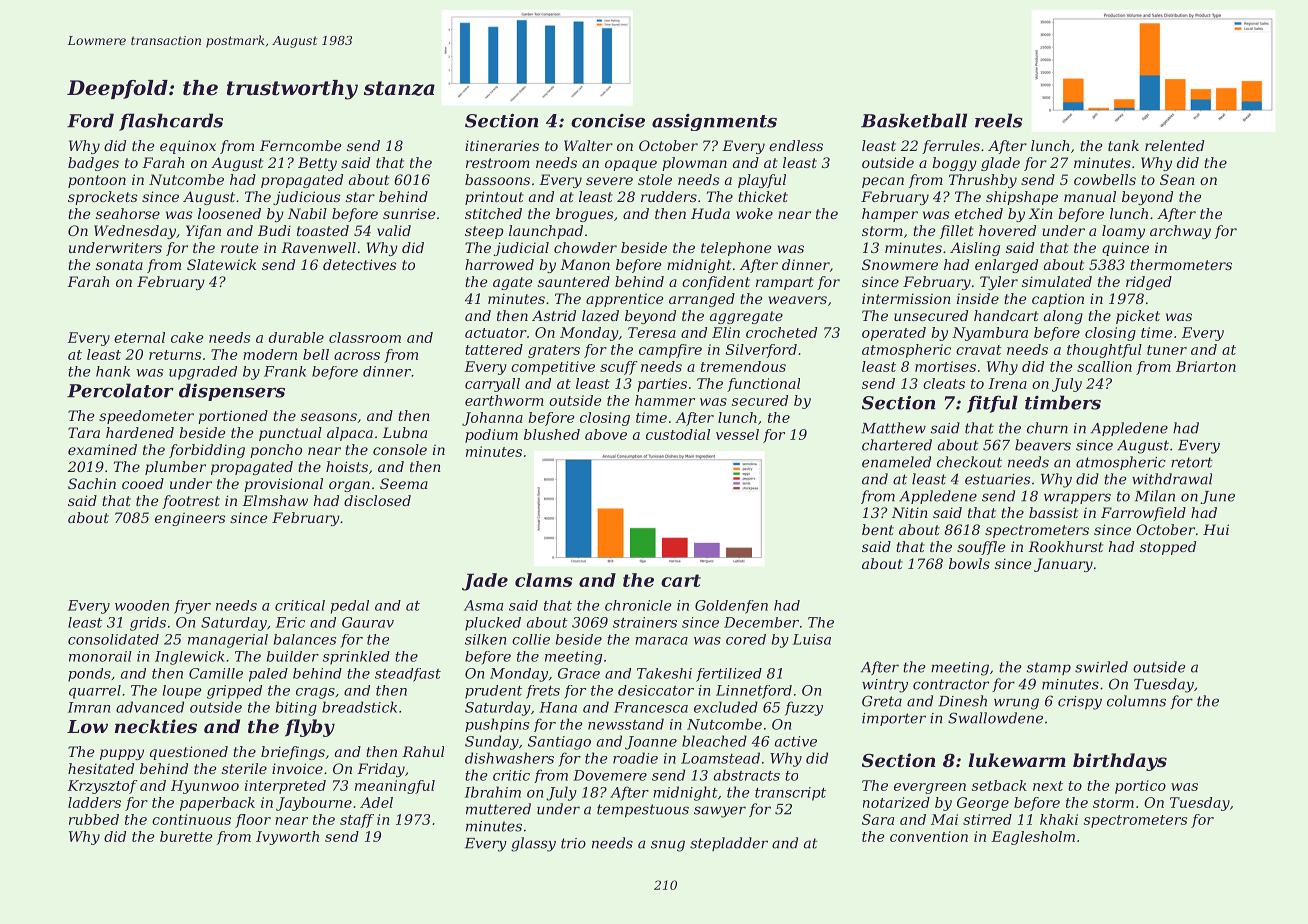 This page has width=1308, height=924. I want to click on star, so click(360, 197).
